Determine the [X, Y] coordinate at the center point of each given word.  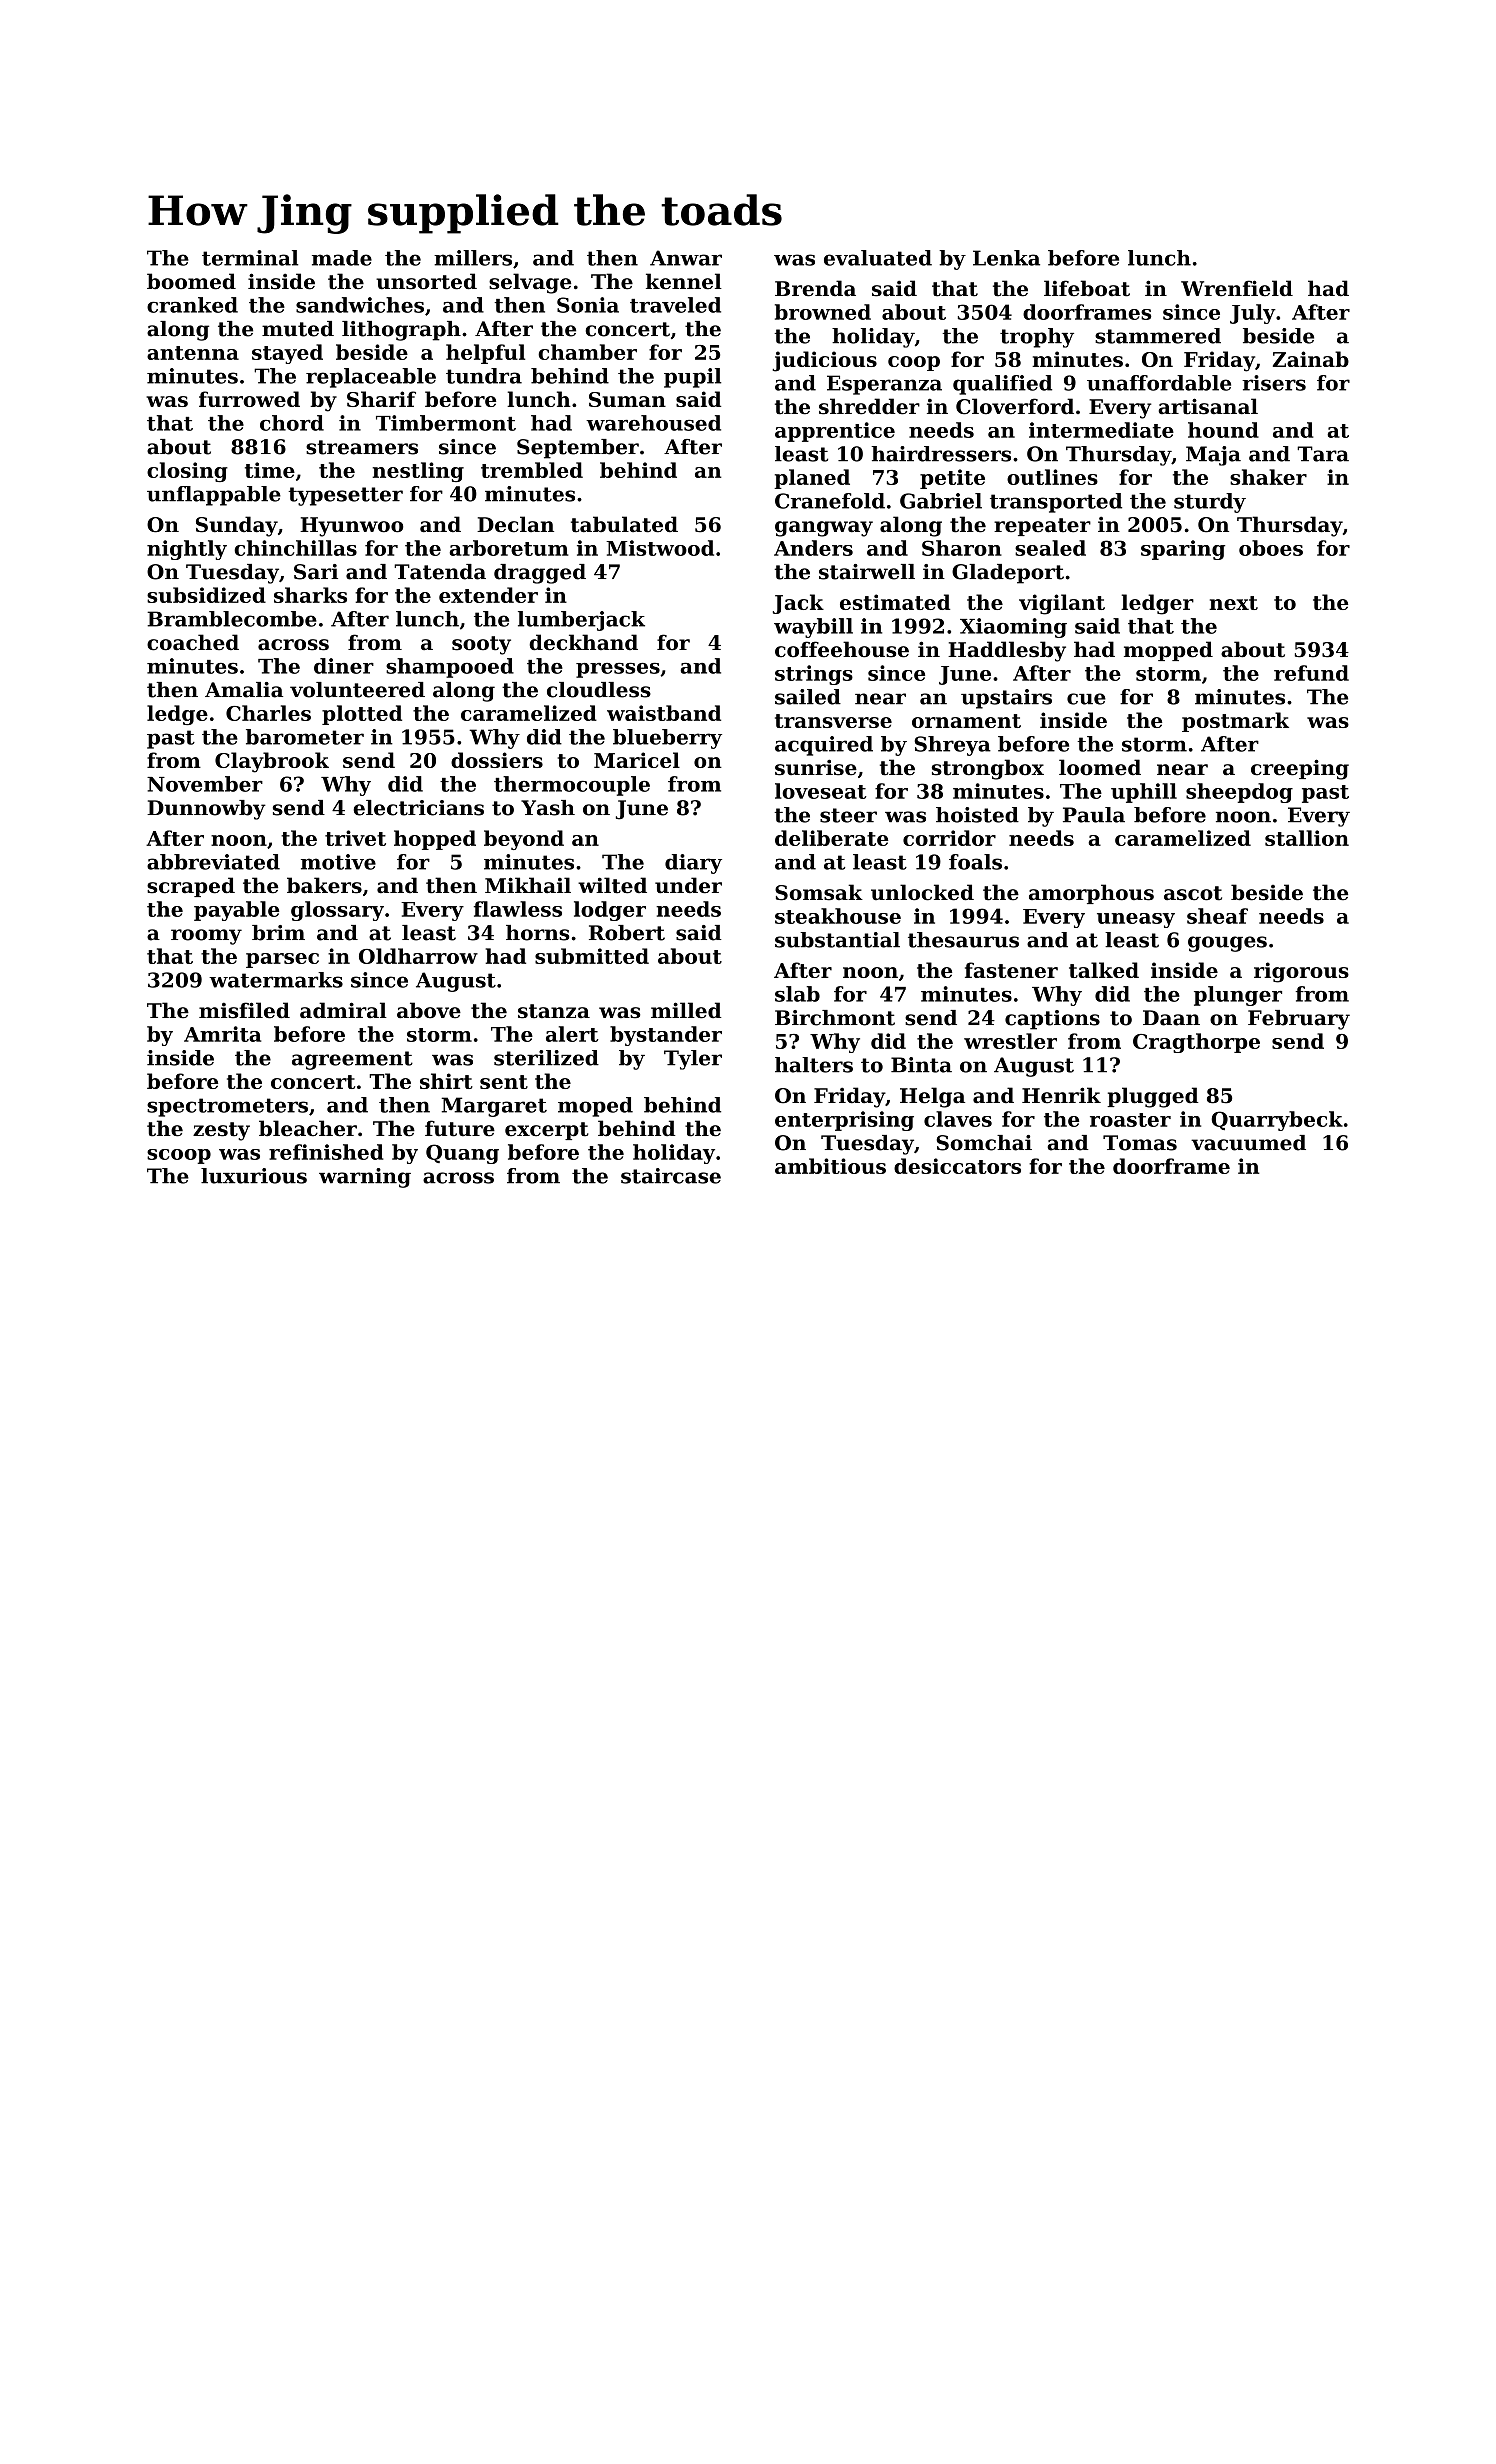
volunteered [357, 690]
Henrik [1061, 1095]
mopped [1168, 651]
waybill [813, 628]
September [578, 449]
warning [365, 1178]
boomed [191, 281]
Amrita [222, 1034]
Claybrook [272, 762]
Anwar [686, 258]
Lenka [1006, 258]
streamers [362, 447]
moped [595, 1107]
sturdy [1210, 503]
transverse [833, 721]
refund [1311, 673]
